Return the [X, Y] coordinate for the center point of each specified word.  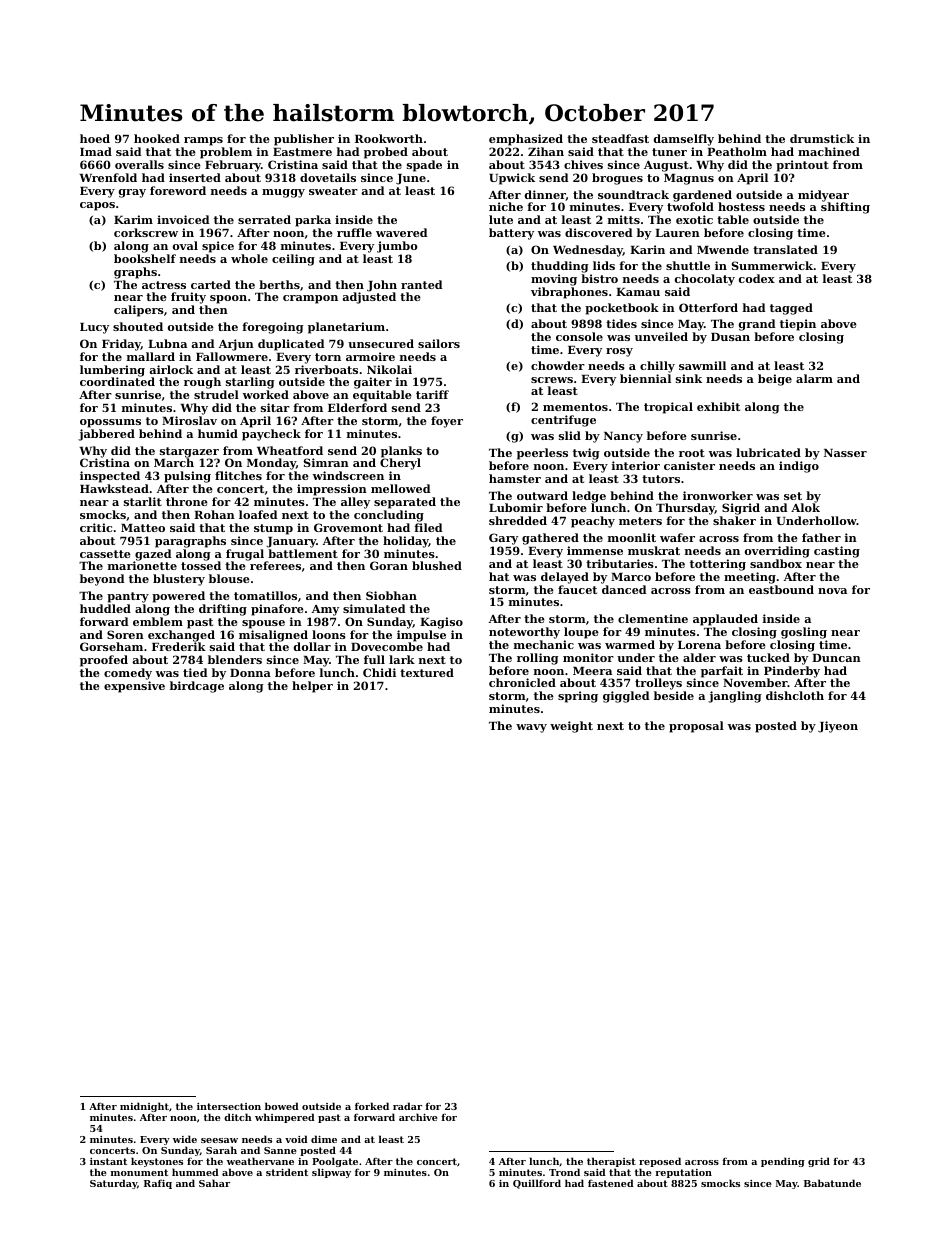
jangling [735, 697]
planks [401, 452]
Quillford [537, 1184]
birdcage [197, 687]
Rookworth [389, 138]
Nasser [845, 453]
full [374, 659]
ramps [203, 141]
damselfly [684, 140]
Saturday [113, 1184]
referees [275, 565]
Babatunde [832, 1183]
